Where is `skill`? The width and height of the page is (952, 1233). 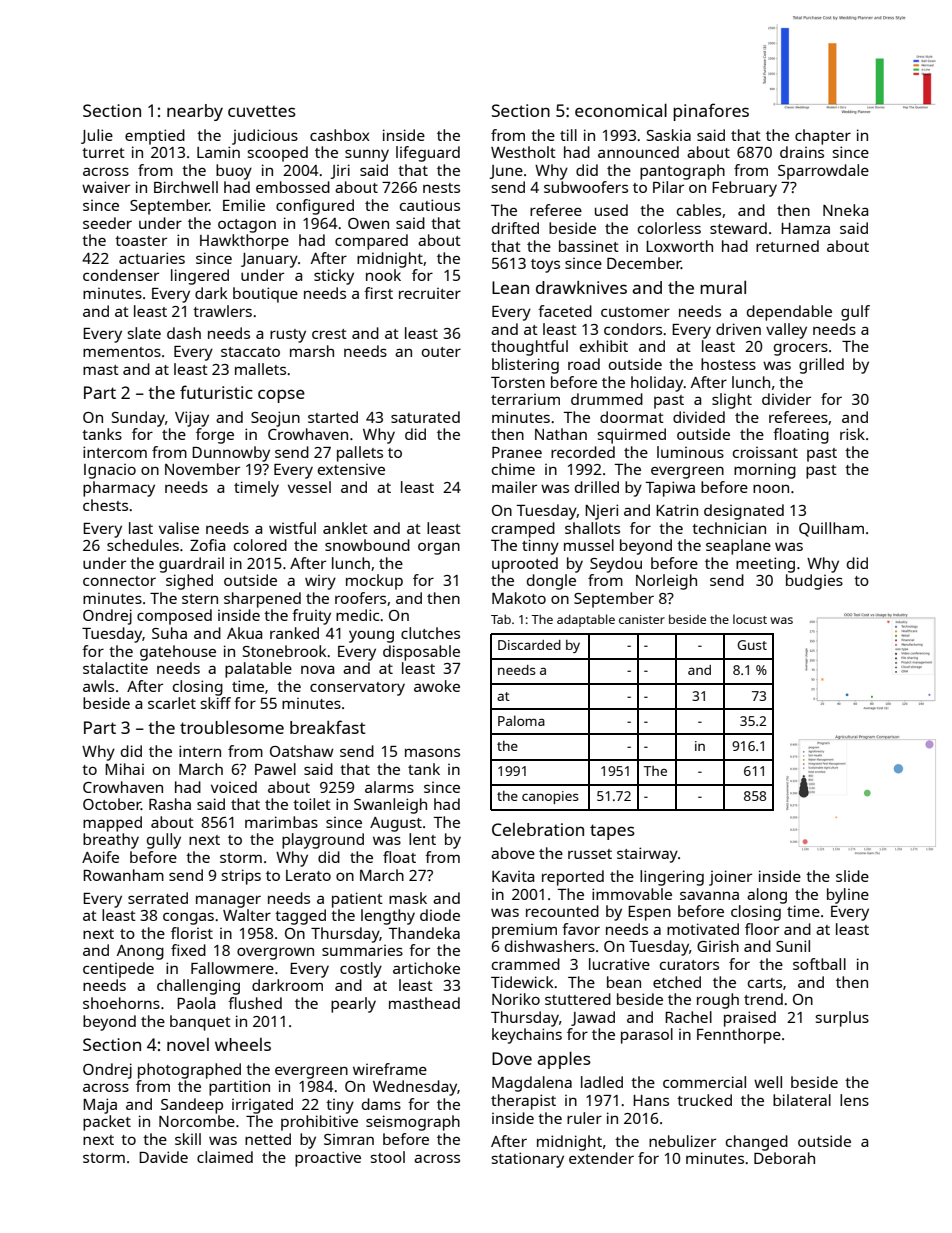
skill is located at coordinates (188, 1139).
